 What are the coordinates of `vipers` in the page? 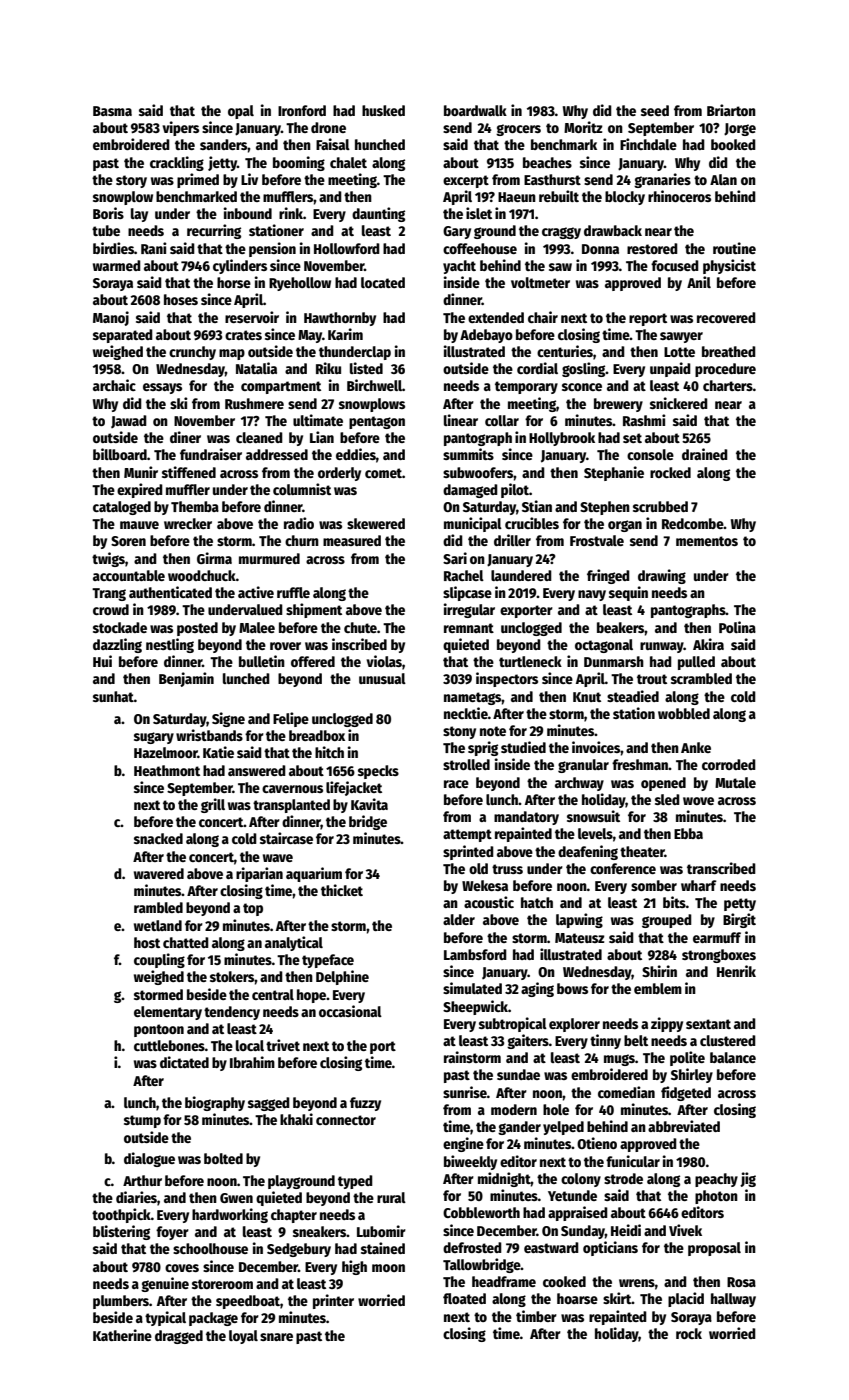 It's located at (180, 128).
